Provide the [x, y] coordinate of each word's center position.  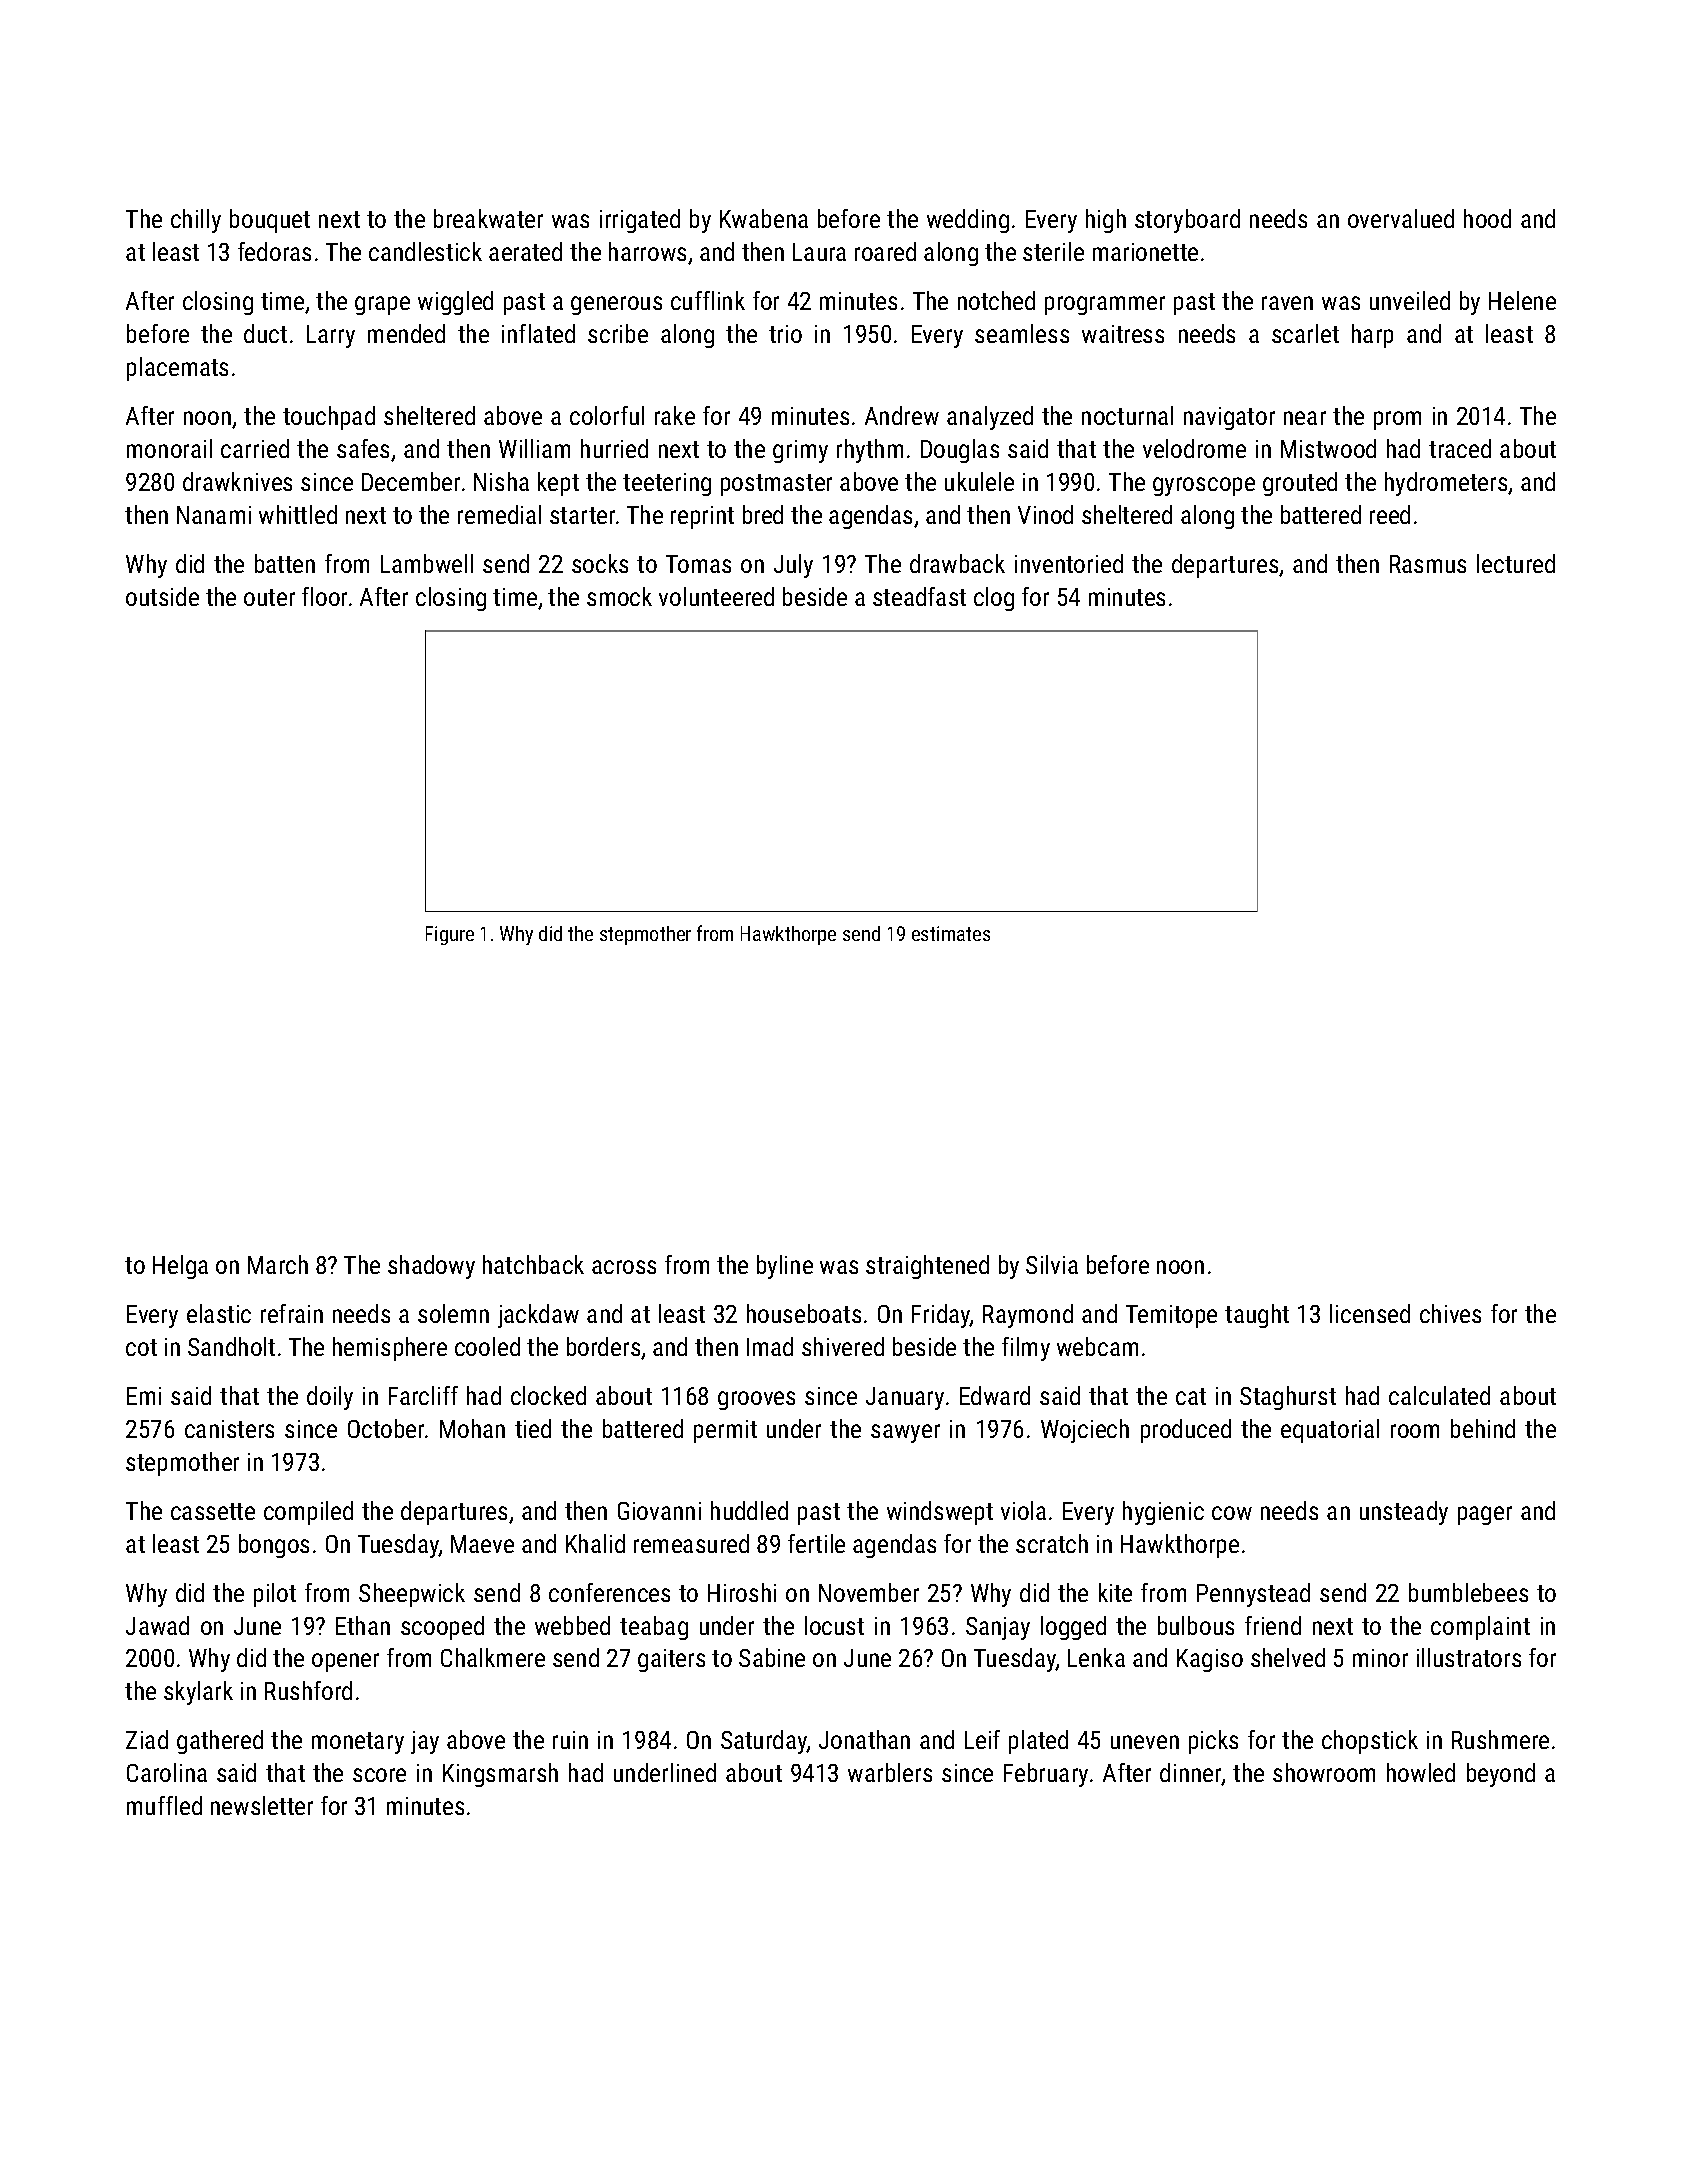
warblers [890, 1772]
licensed [1370, 1313]
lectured [1516, 563]
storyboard [1187, 221]
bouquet [270, 221]
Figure [450, 935]
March [278, 1264]
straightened [927, 1267]
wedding [968, 221]
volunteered [716, 596]
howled [1421, 1772]
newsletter [262, 1805]
